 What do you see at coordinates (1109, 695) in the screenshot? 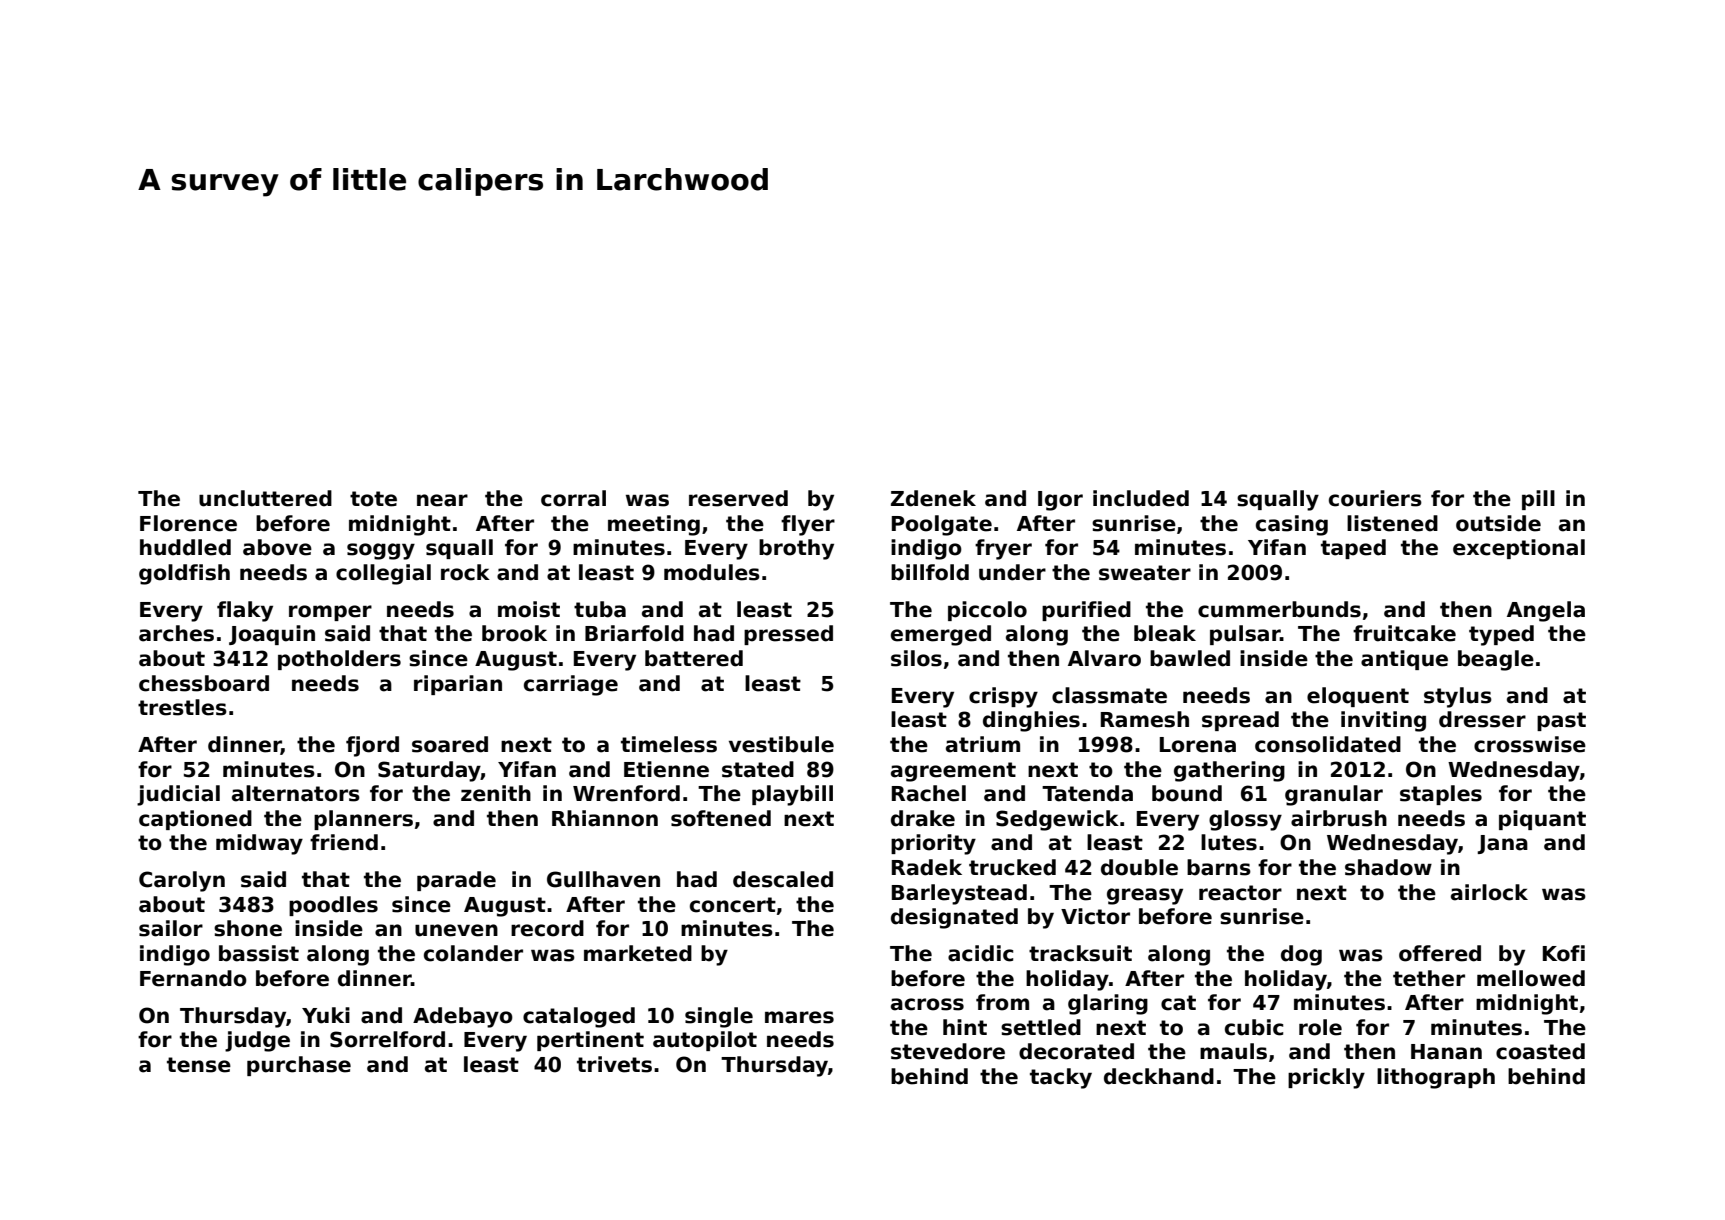
I see `classmate` at bounding box center [1109, 695].
